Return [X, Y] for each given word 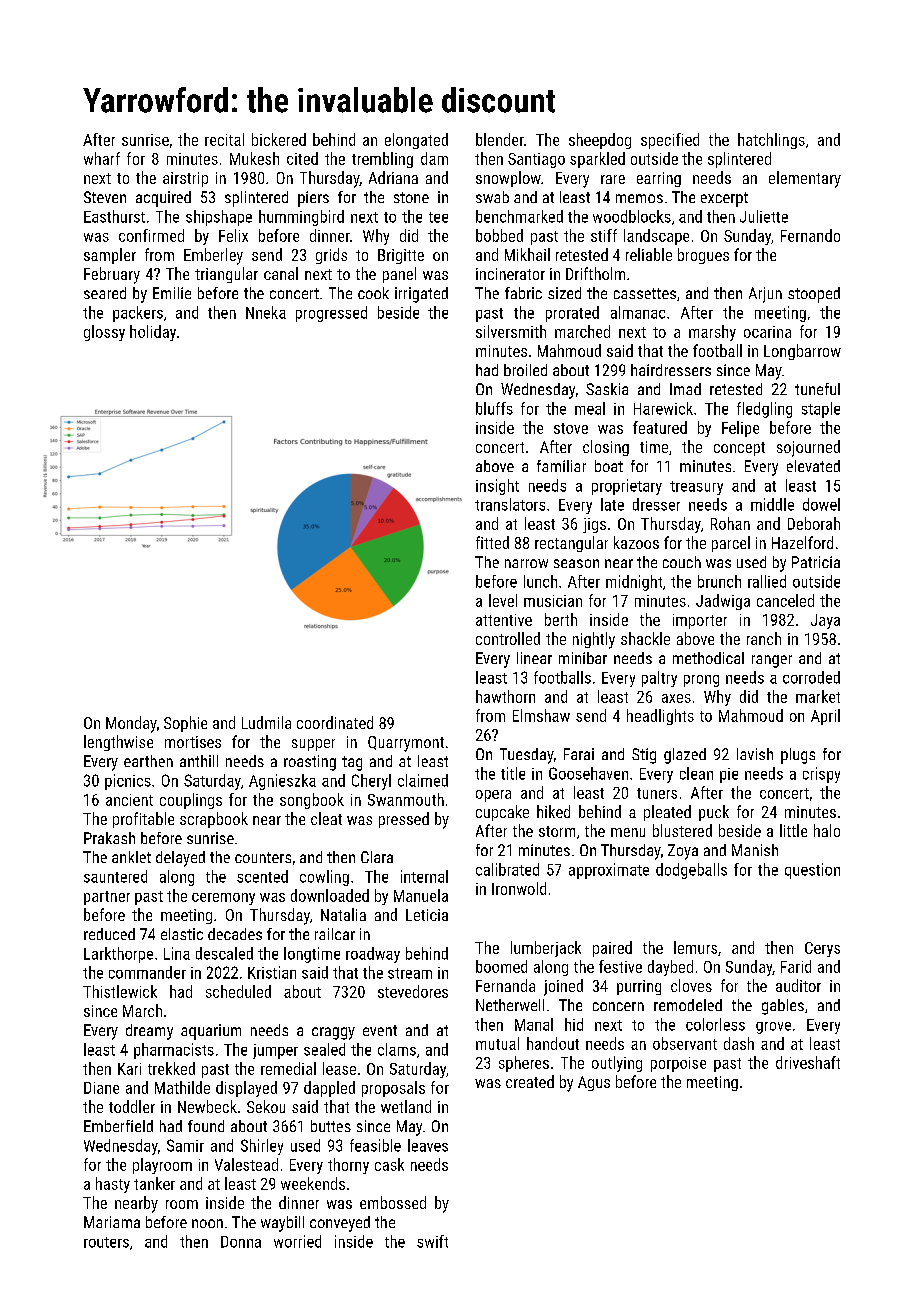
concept [739, 449]
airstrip [185, 179]
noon [207, 1223]
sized [564, 293]
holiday [153, 333]
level [503, 600]
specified [670, 141]
